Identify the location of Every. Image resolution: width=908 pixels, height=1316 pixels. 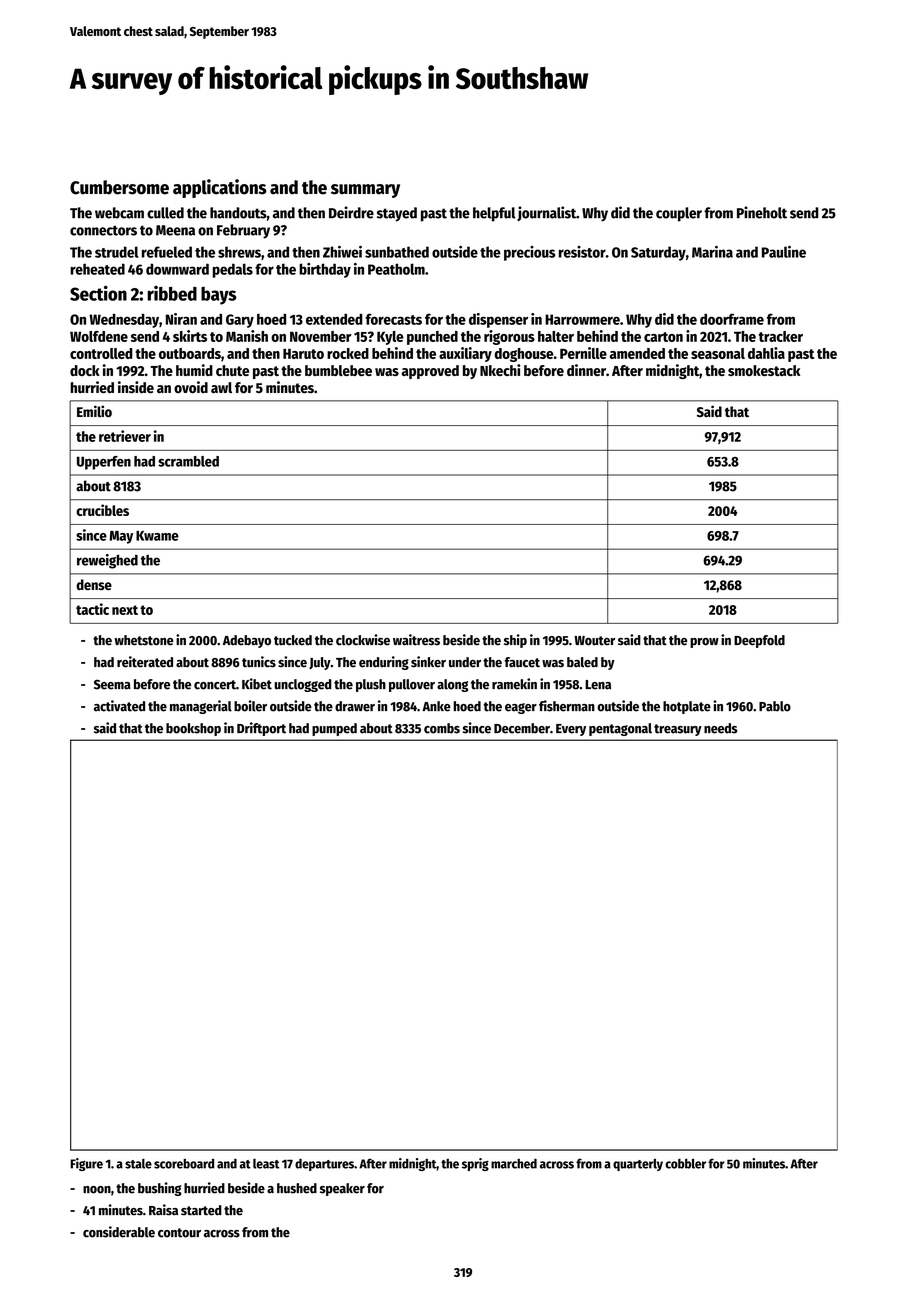
(571, 730).
